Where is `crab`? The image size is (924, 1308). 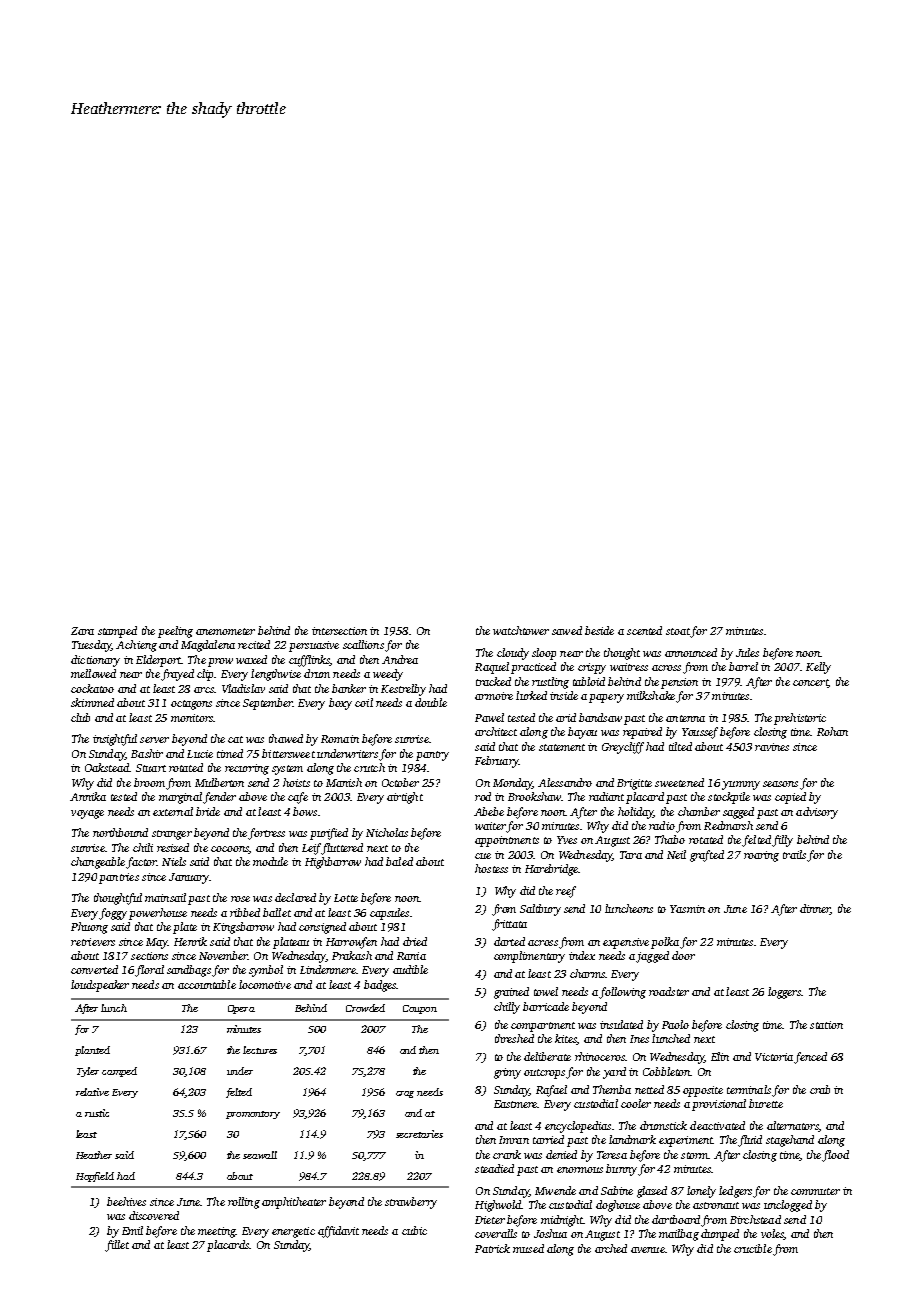
crab is located at coordinates (820, 1089).
